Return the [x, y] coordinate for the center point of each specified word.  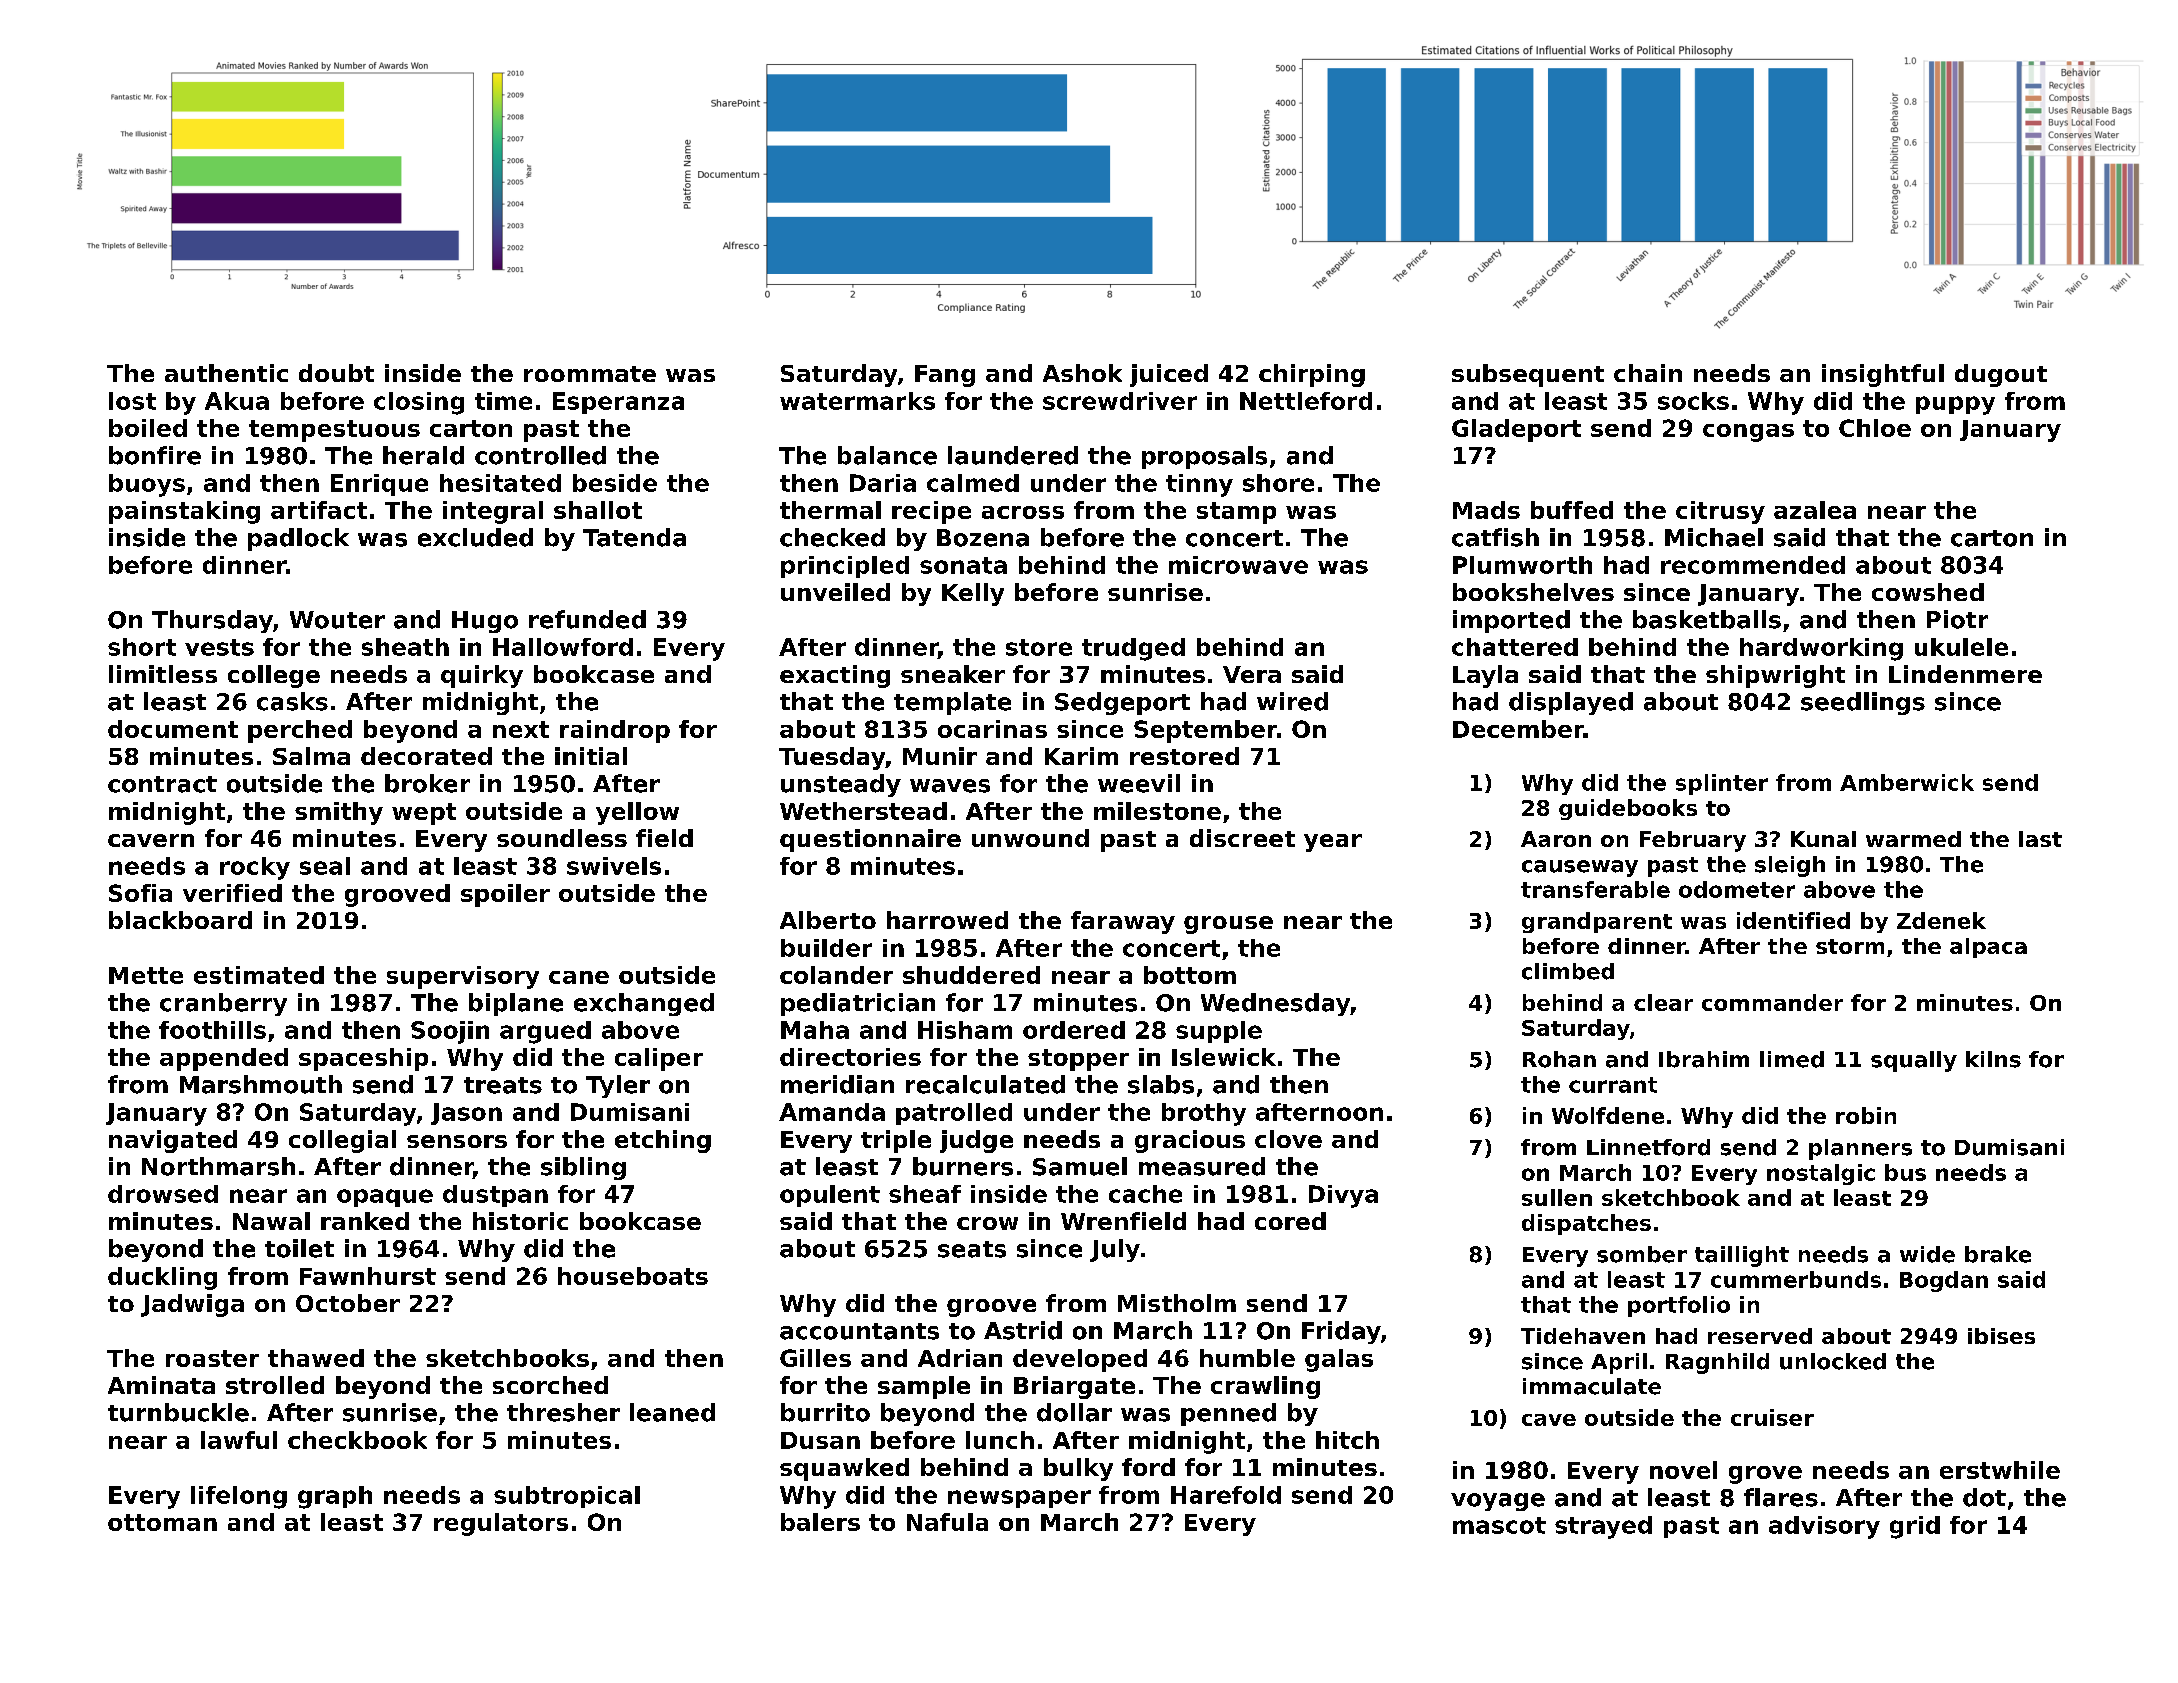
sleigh [1790, 866]
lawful [239, 1440]
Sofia [140, 893]
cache [1145, 1194]
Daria [883, 483]
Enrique [379, 485]
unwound [1030, 838]
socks [1693, 401]
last [2040, 839]
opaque [385, 1198]
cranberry [223, 1004]
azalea [1815, 510]
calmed [973, 483]
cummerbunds [1796, 1279]
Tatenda [634, 537]
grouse [1228, 925]
